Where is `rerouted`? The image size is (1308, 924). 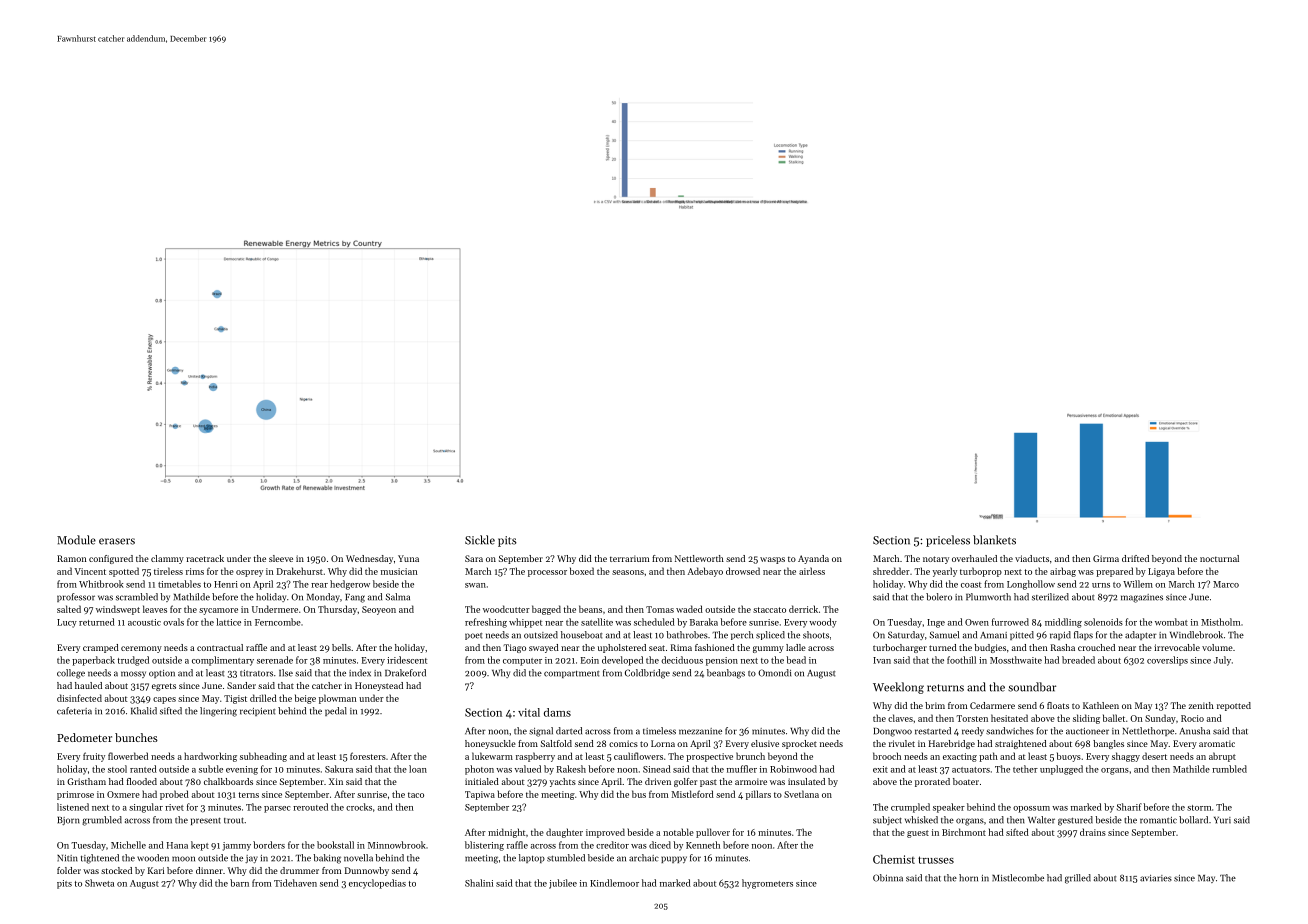
rerouted is located at coordinates (310, 807).
